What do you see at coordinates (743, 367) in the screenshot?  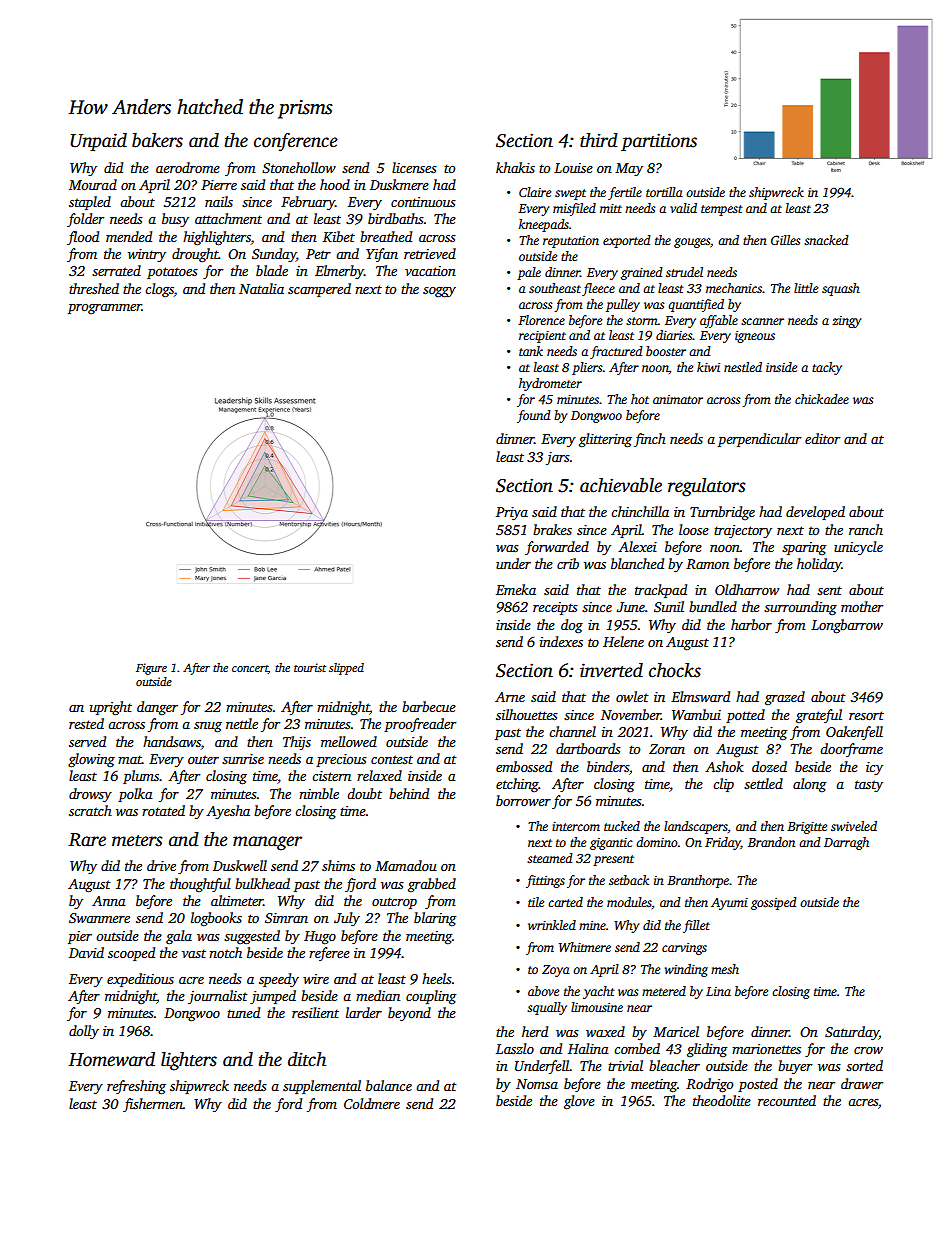 I see `nestled` at bounding box center [743, 367].
